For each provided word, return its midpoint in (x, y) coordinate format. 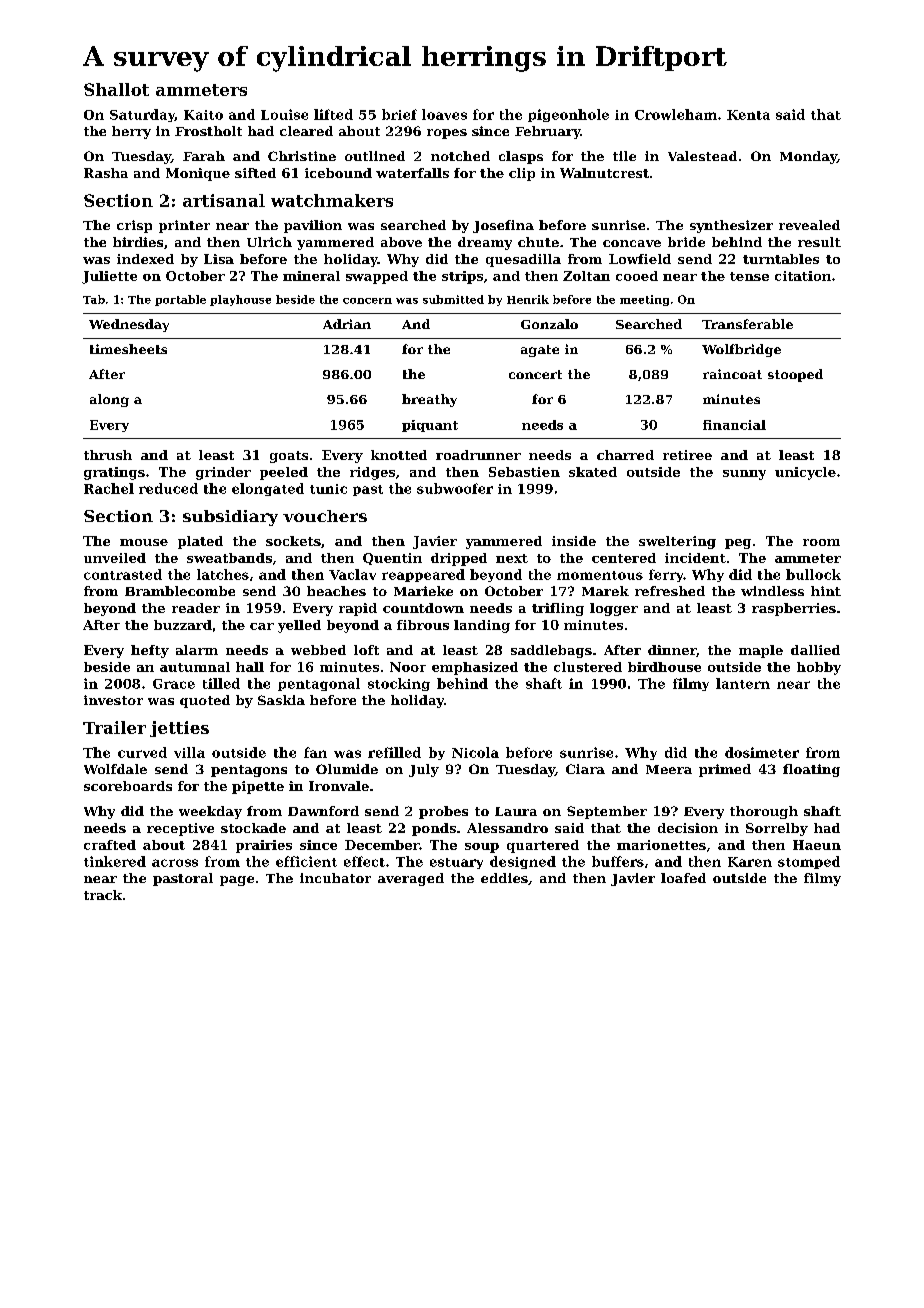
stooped (795, 375)
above (401, 242)
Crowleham (676, 114)
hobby (819, 668)
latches (223, 574)
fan (315, 752)
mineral (311, 276)
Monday (808, 157)
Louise (284, 114)
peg (738, 544)
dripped (459, 559)
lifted (333, 114)
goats (289, 457)
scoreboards (128, 786)
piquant (430, 426)
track (103, 895)
